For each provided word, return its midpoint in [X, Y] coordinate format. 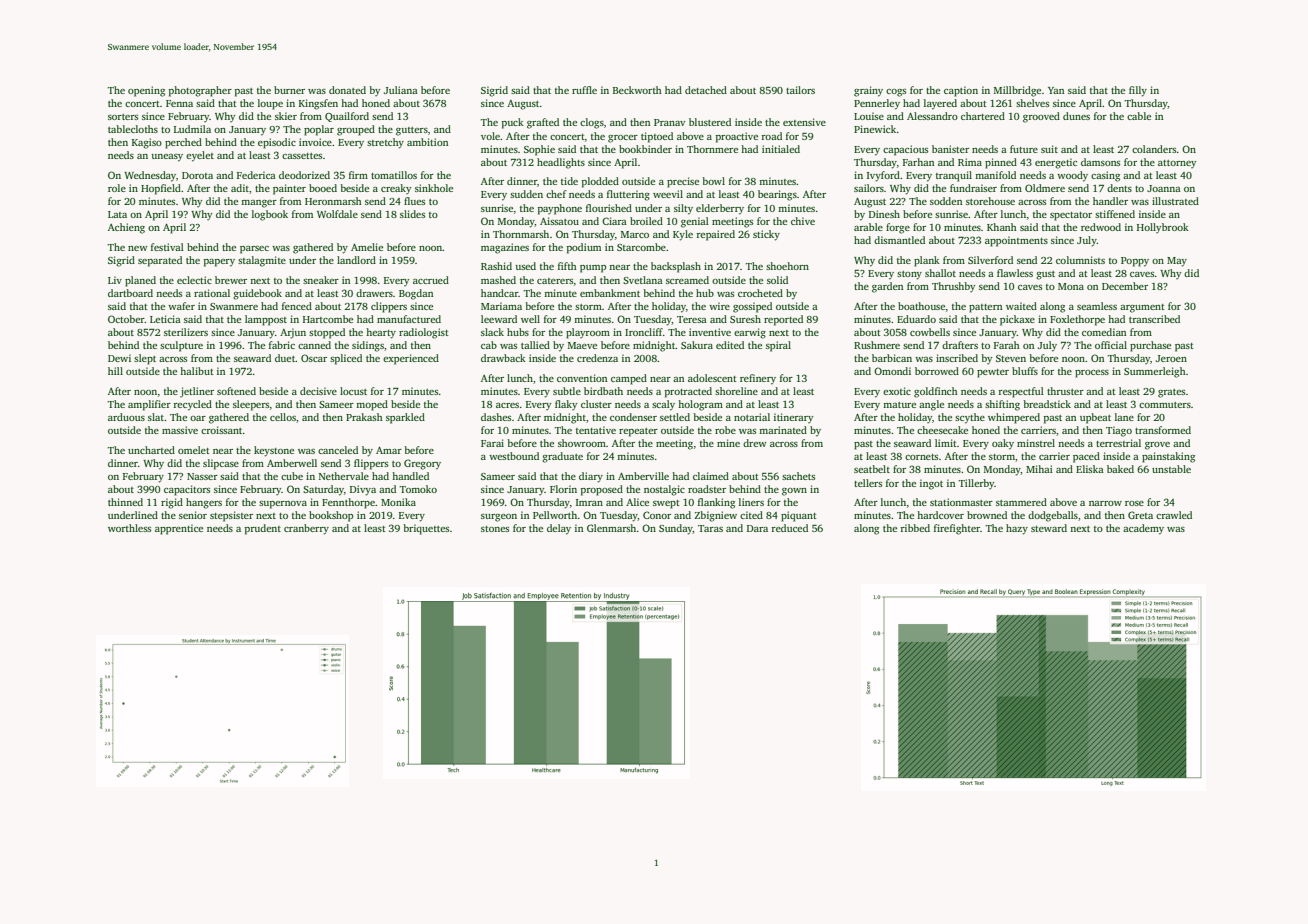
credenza [597, 358]
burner [289, 90]
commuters [1165, 405]
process [1092, 374]
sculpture [181, 346]
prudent [263, 529]
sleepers [251, 405]
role [117, 188]
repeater [638, 432]
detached [706, 90]
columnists [1080, 260]
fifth [567, 266]
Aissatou [559, 221]
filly [1138, 91]
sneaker [321, 280]
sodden [946, 201]
